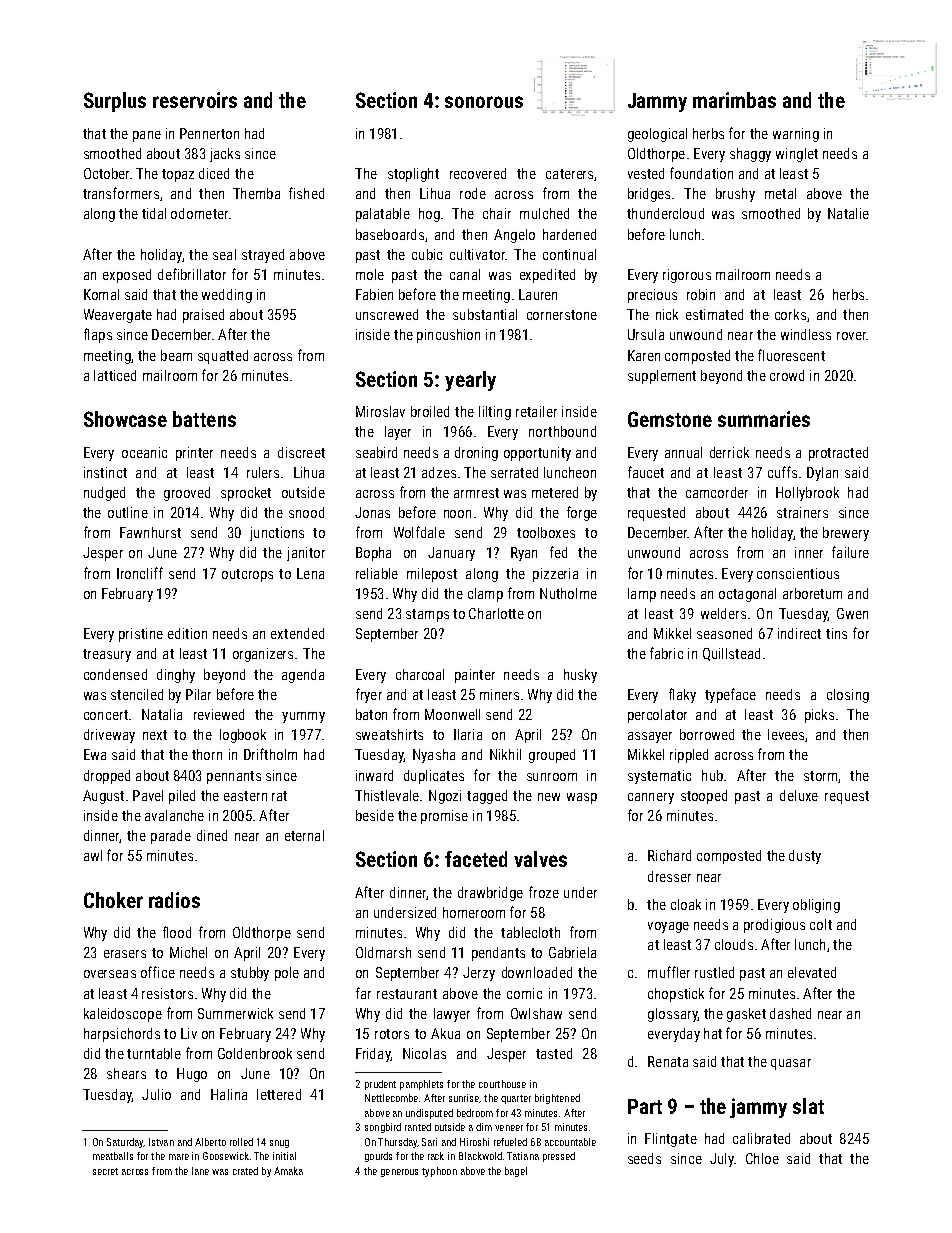  What do you see at coordinates (724, 633) in the page?
I see `seasoned` at bounding box center [724, 633].
